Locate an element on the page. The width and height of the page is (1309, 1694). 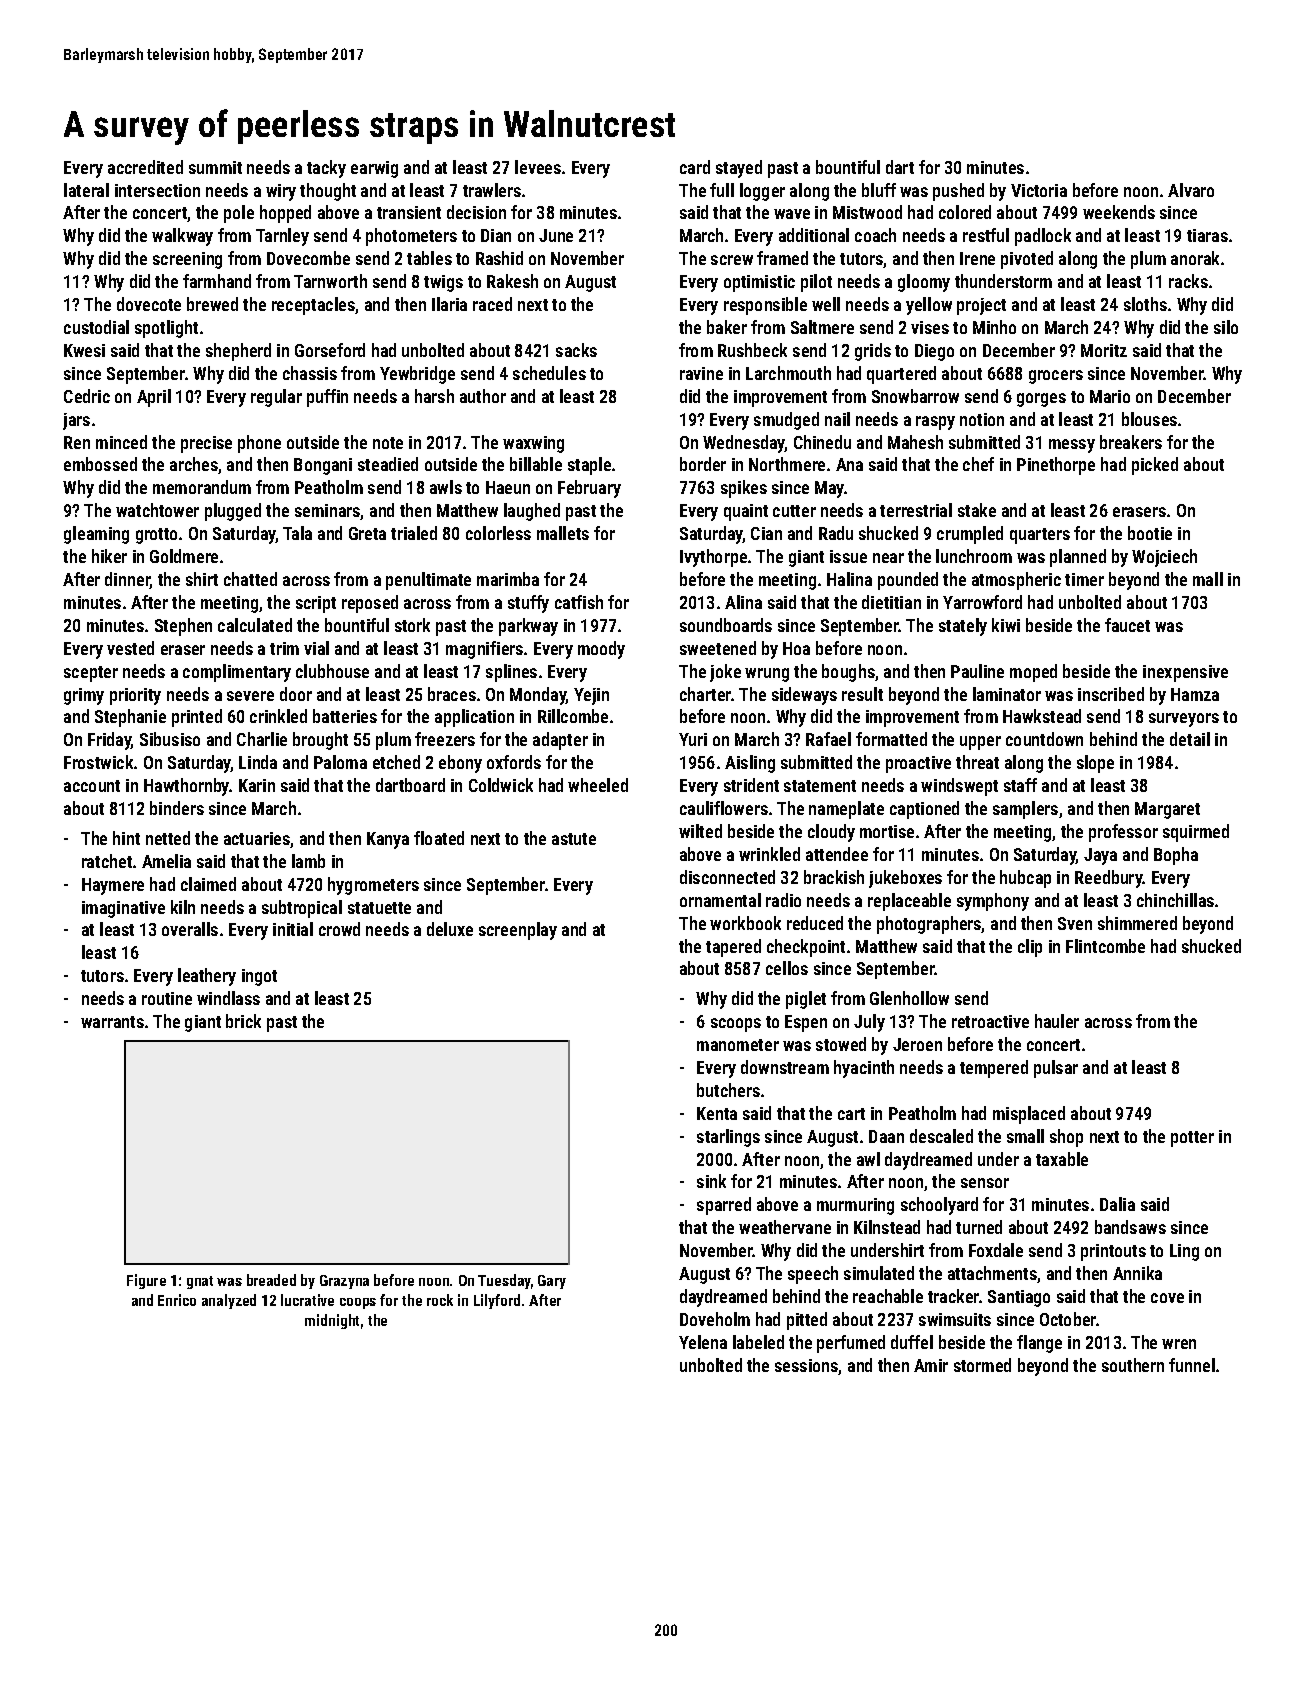
accredited is located at coordinates (145, 167).
